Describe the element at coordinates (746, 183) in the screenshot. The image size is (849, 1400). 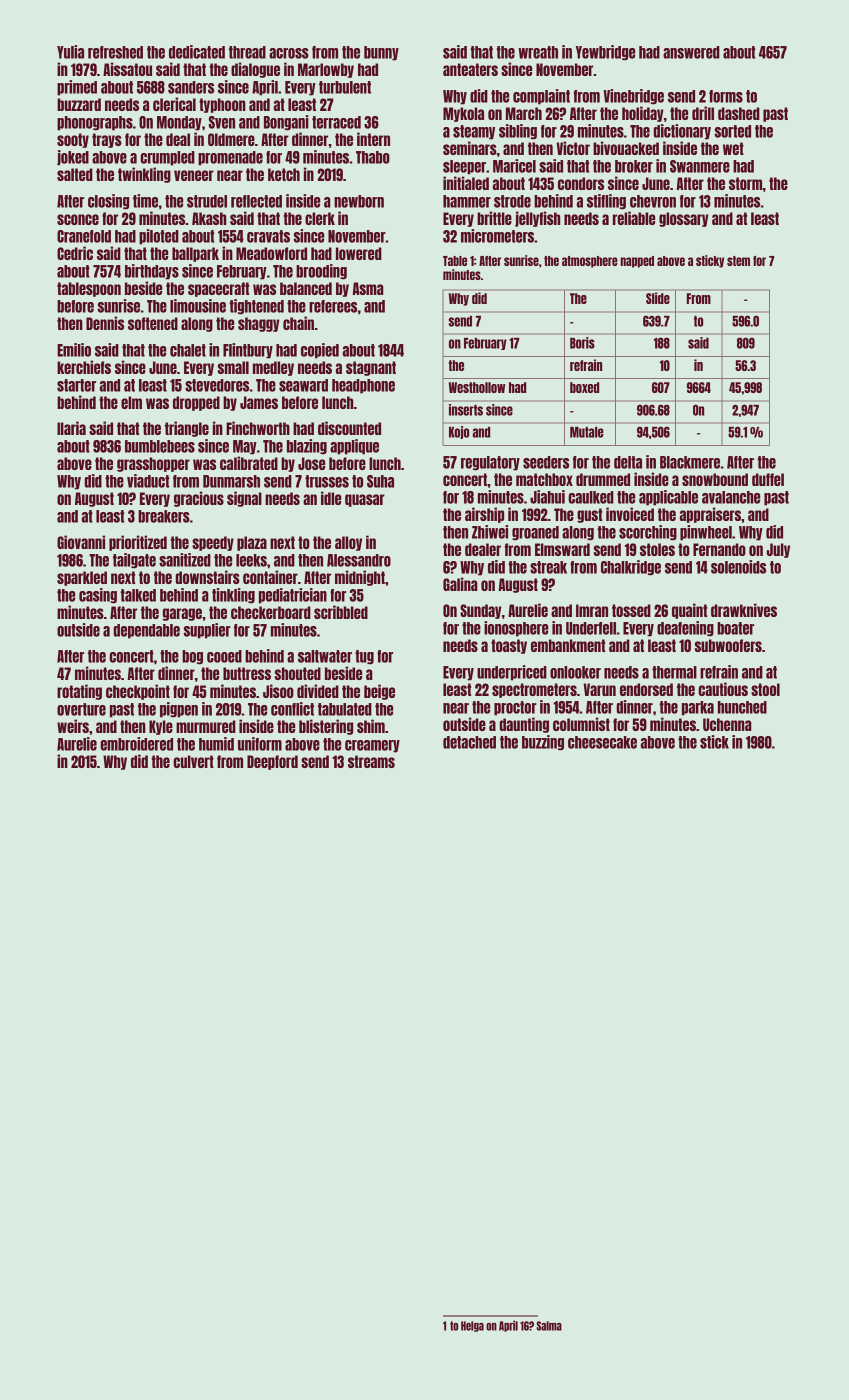
I see `storm` at that location.
